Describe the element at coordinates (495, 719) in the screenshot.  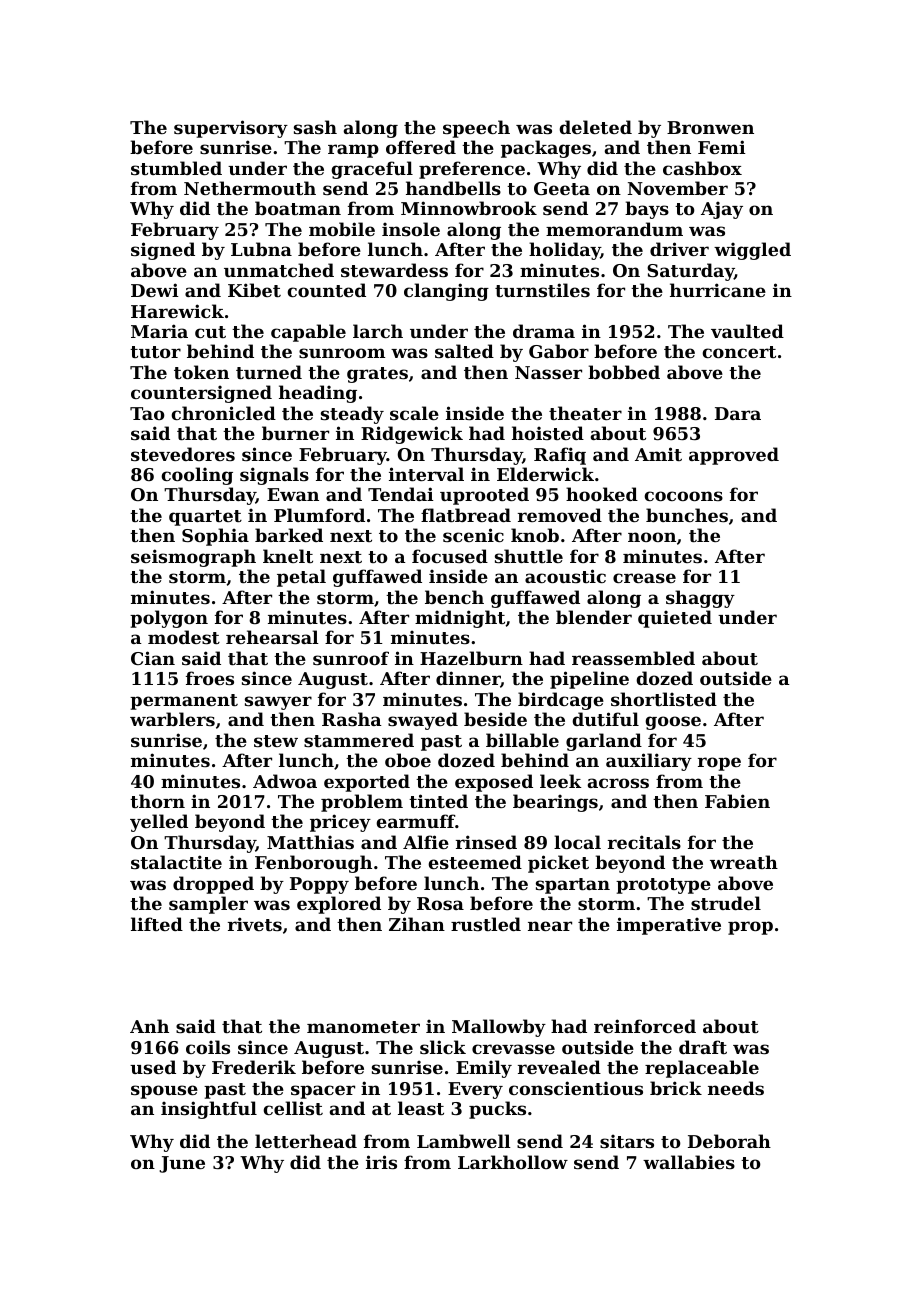
I see `beside` at that location.
